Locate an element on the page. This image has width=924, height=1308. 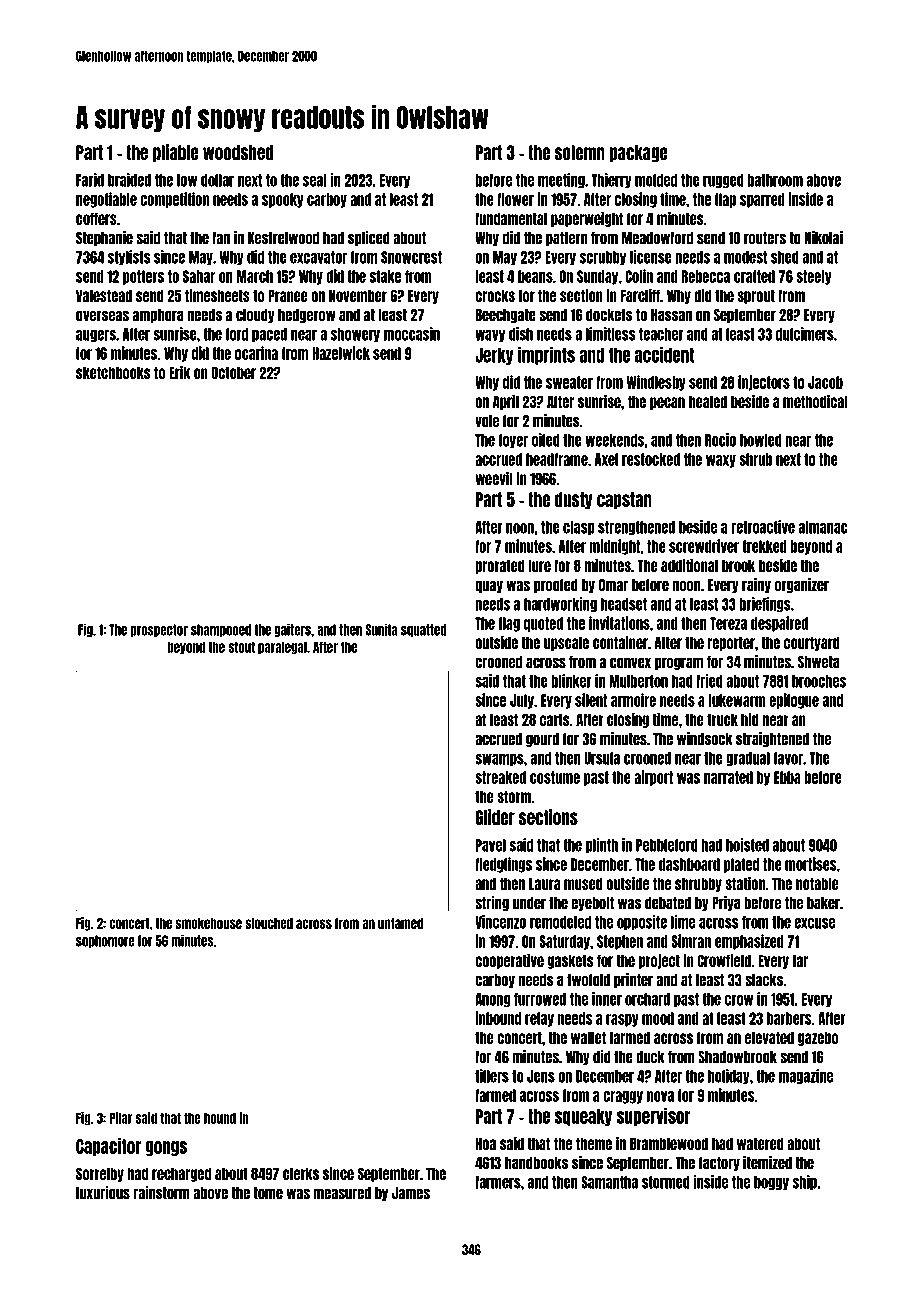
hoisted is located at coordinates (747, 845).
